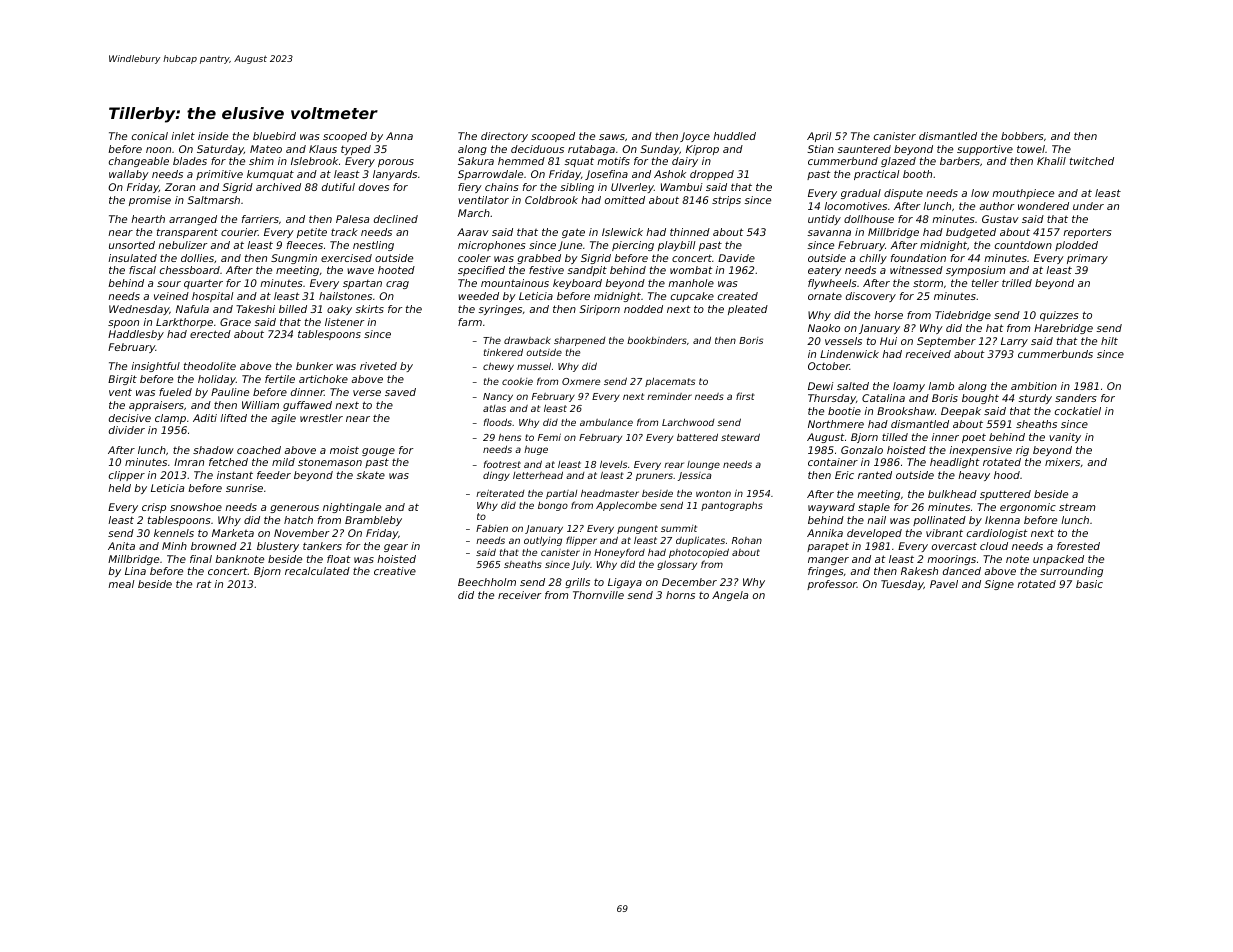  Describe the element at coordinates (121, 584) in the document. I see `meal` at that location.
